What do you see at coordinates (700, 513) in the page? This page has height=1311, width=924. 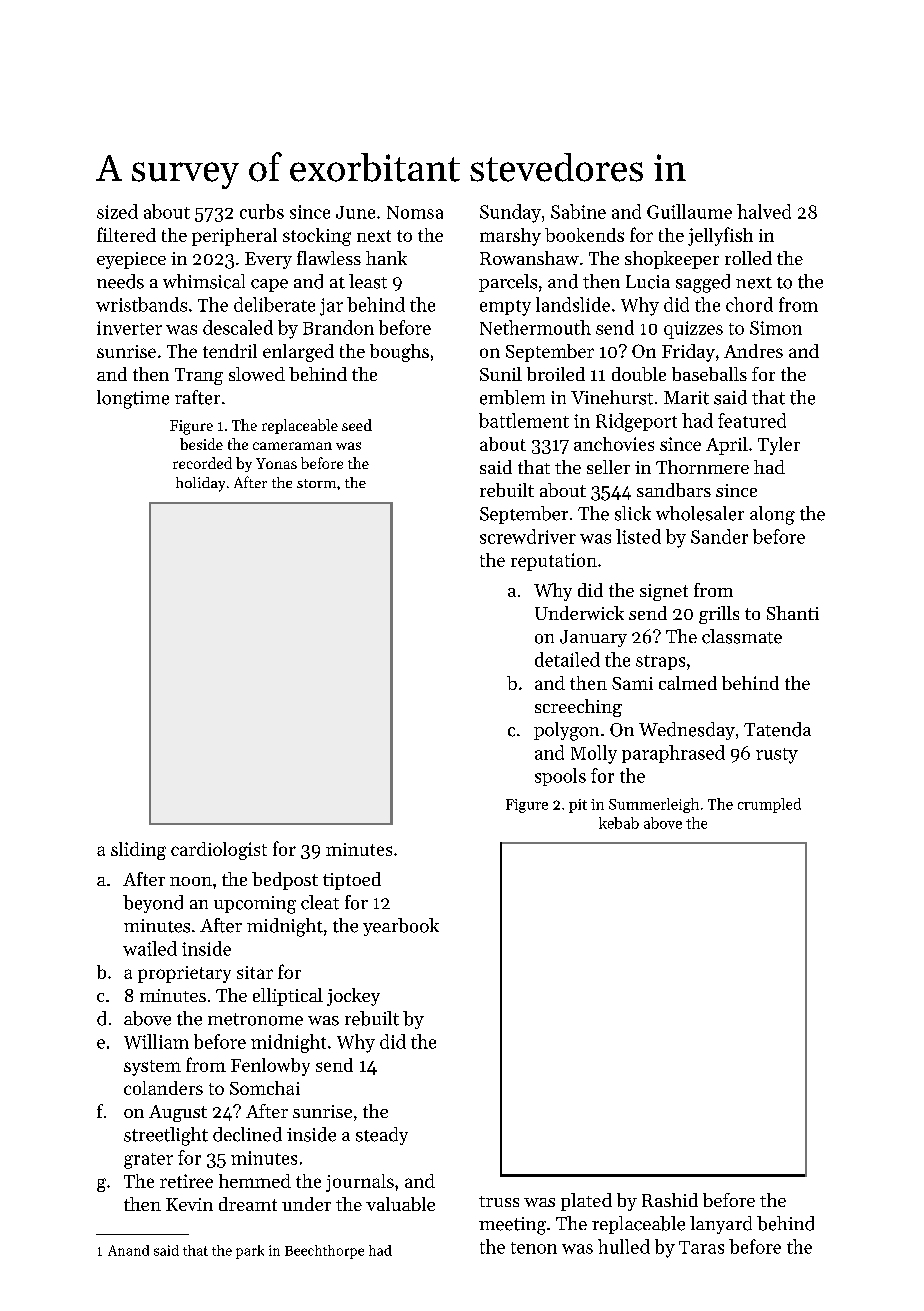 I see `wholesaler` at bounding box center [700, 513].
